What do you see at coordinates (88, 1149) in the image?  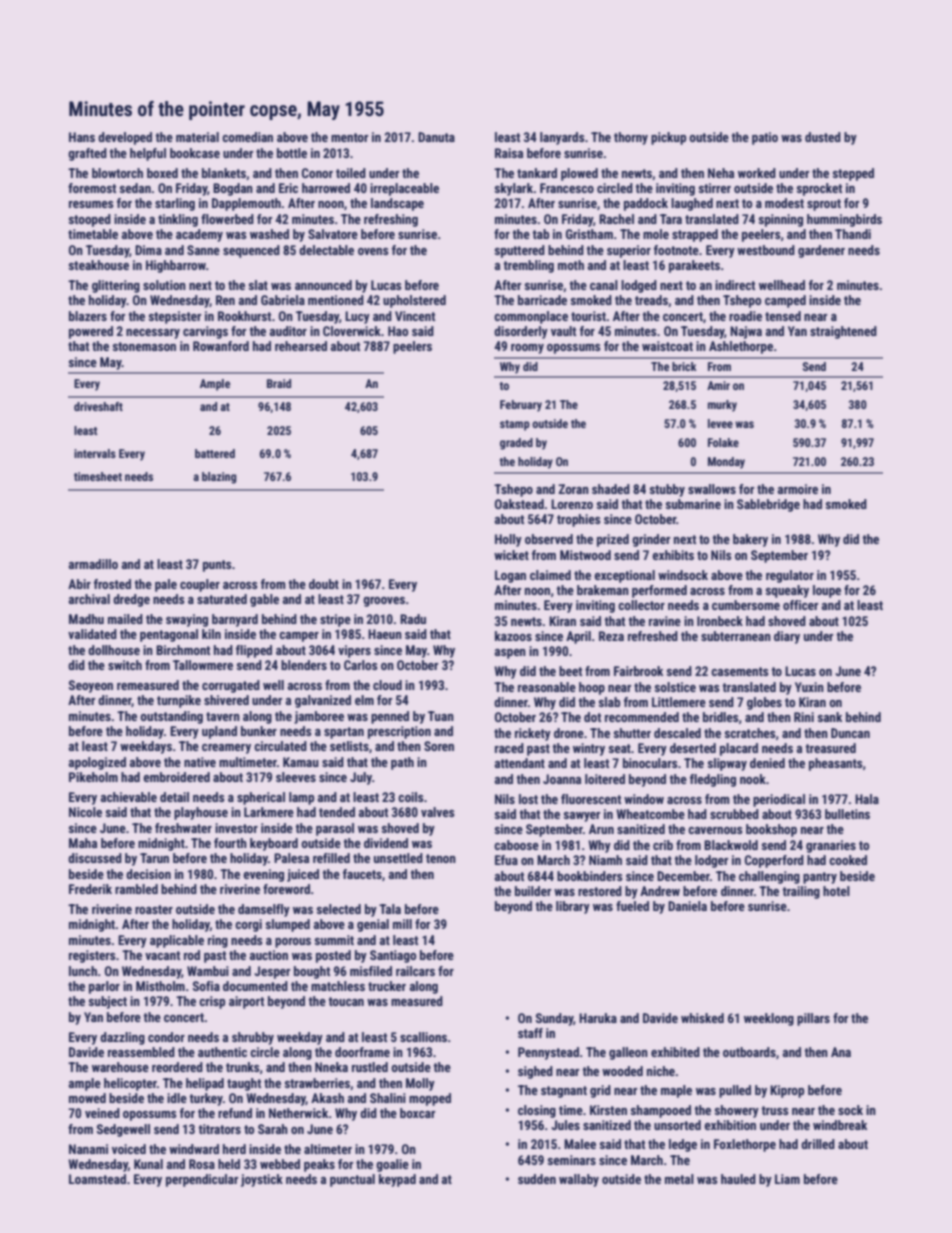 I see `Nanami` at bounding box center [88, 1149].
